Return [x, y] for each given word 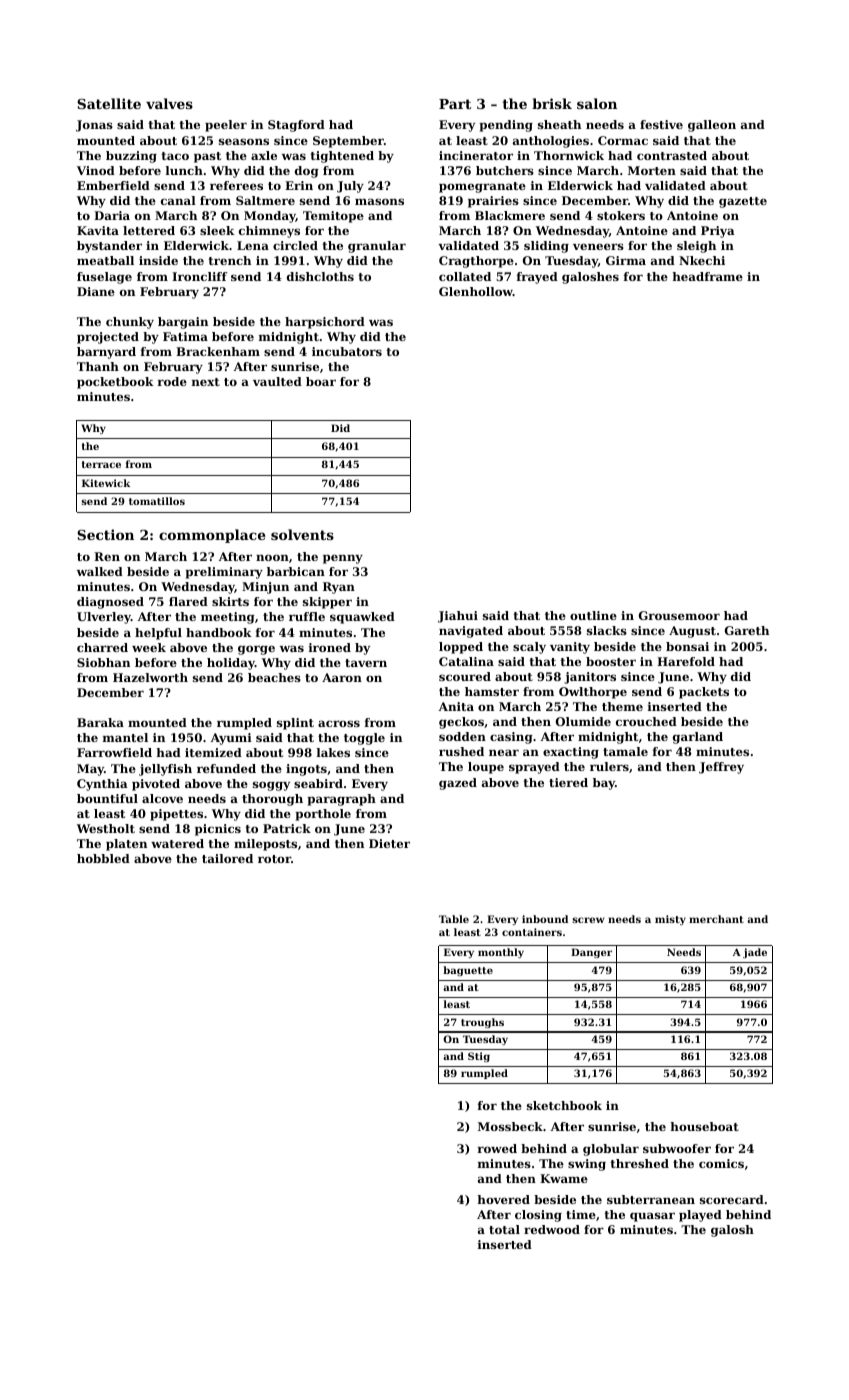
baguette [468, 971]
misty [670, 920]
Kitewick [106, 483]
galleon [712, 126]
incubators [347, 351]
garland [698, 738]
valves [169, 103]
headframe [707, 276]
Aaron [342, 677]
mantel [125, 737]
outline [593, 615]
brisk [552, 103]
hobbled [103, 858]
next [206, 382]
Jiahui [458, 617]
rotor [274, 859]
